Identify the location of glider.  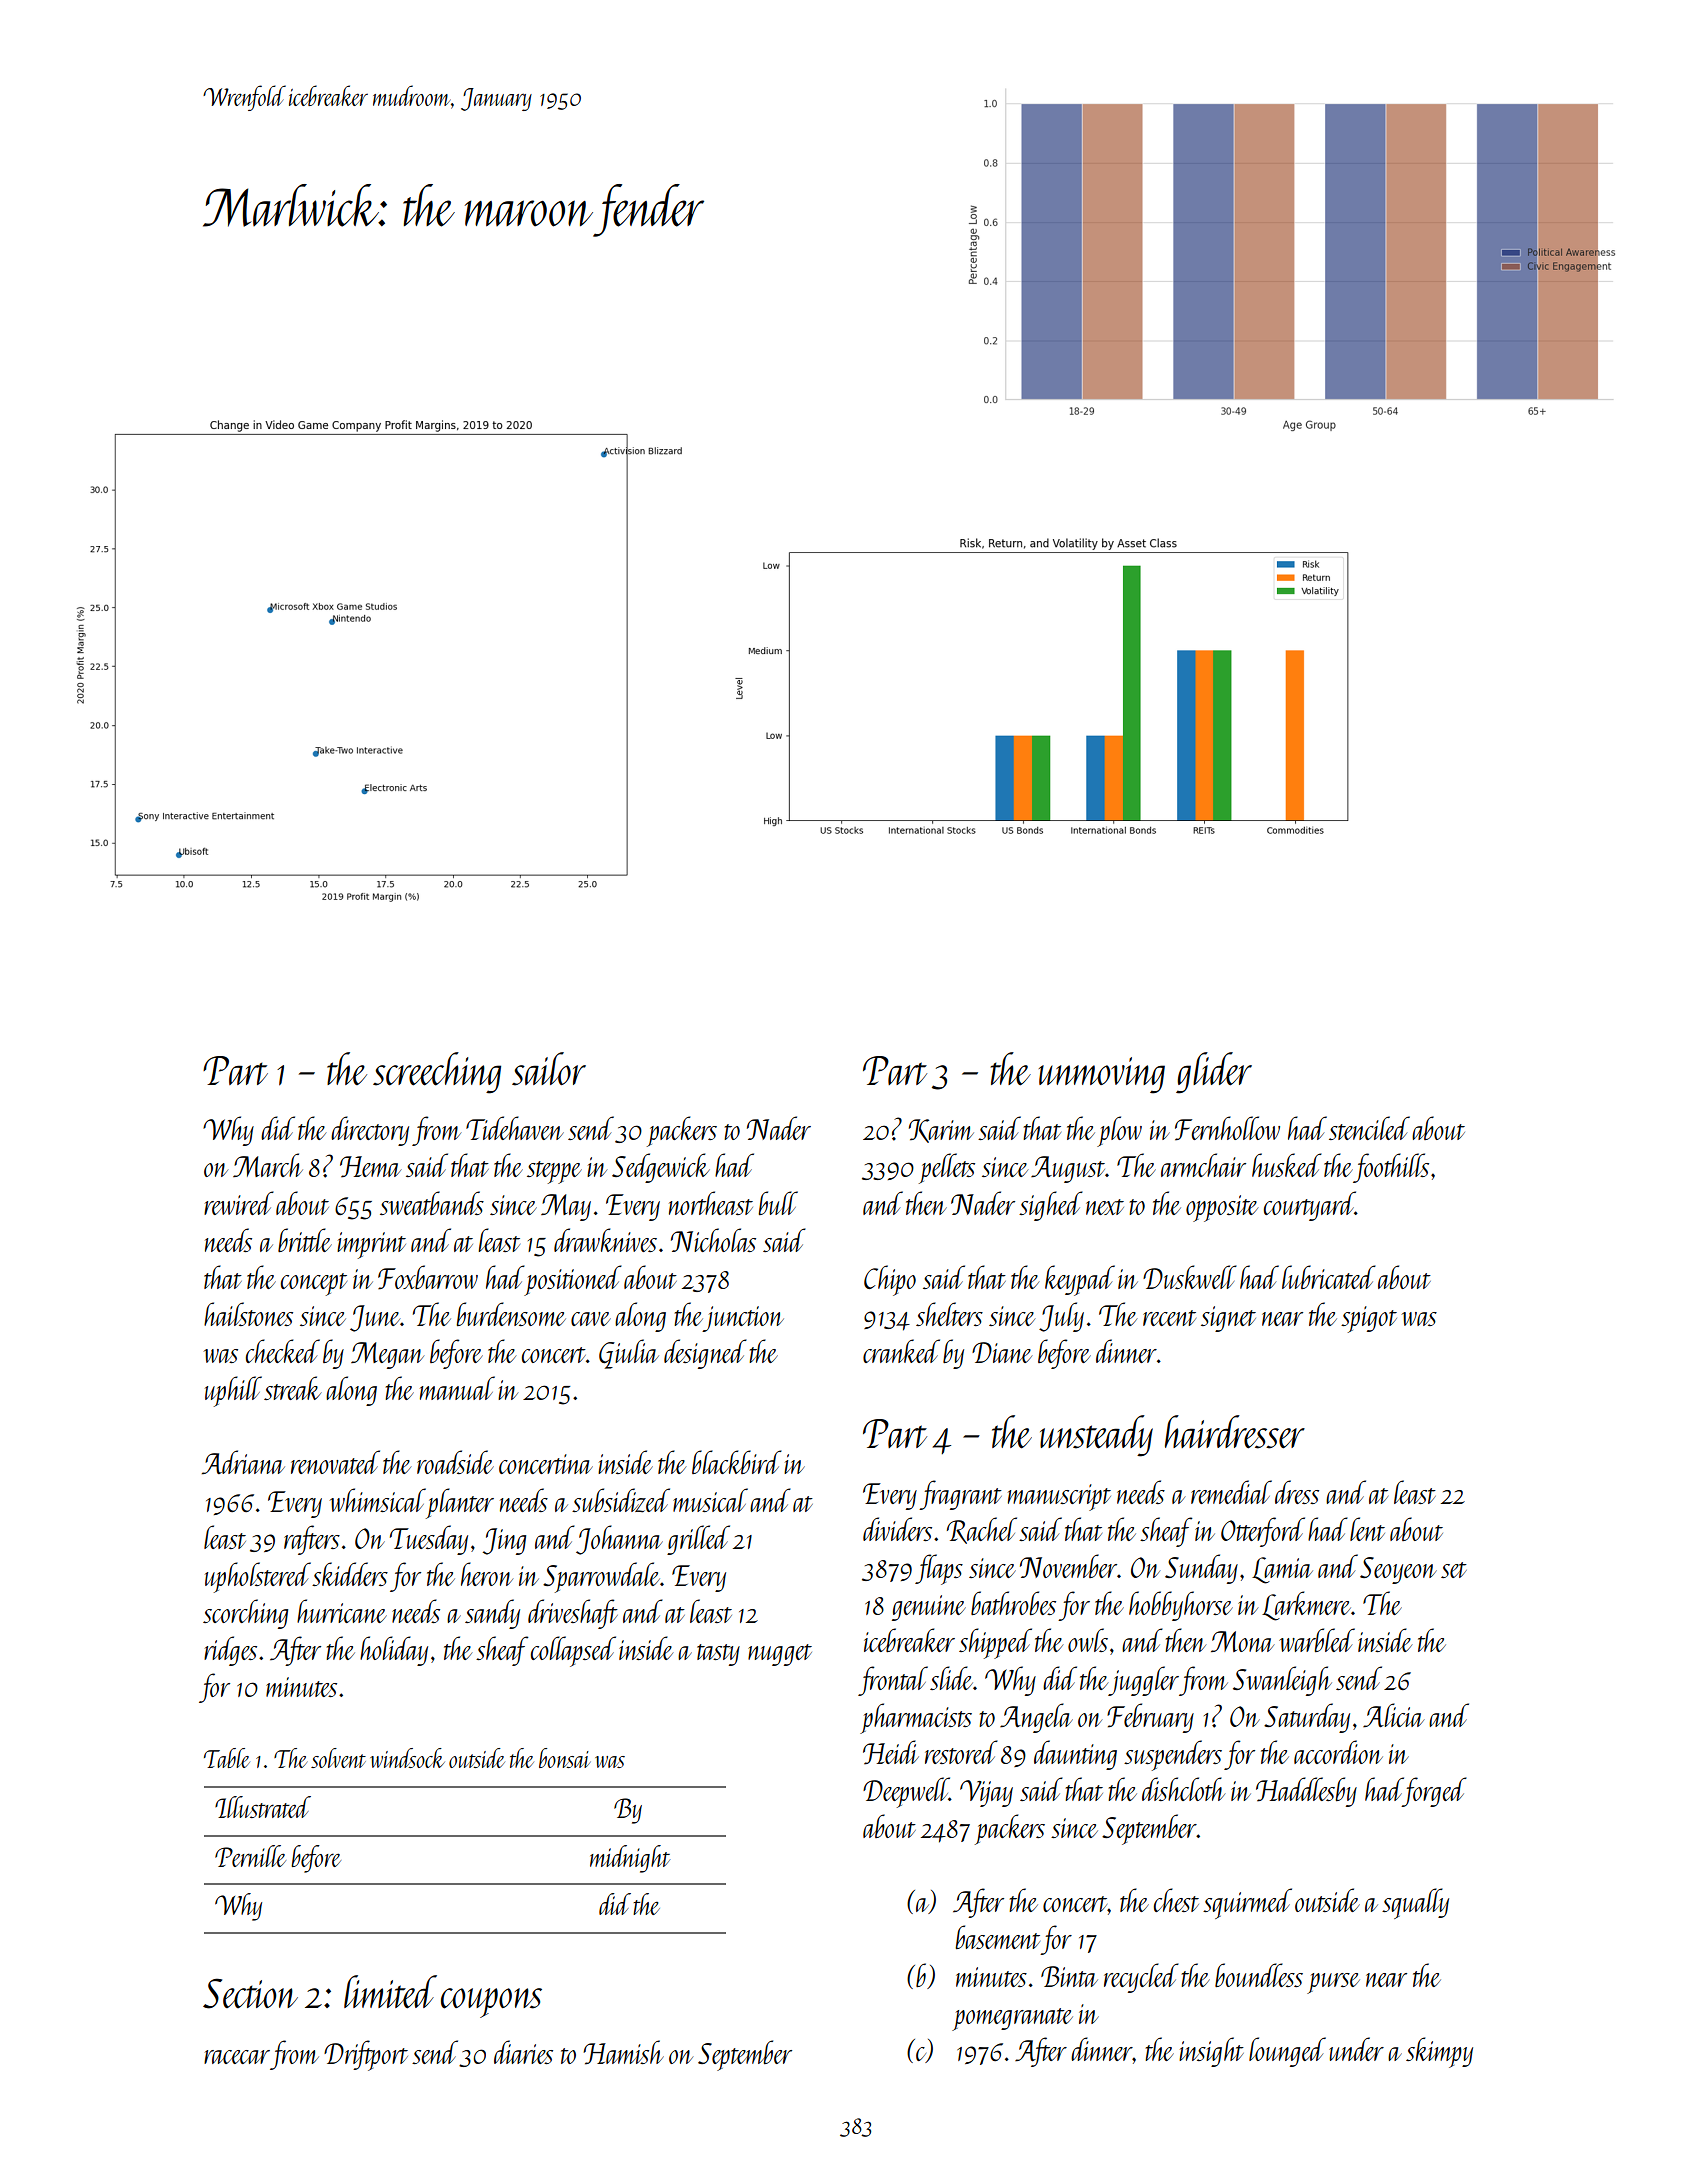
(1214, 1073).
